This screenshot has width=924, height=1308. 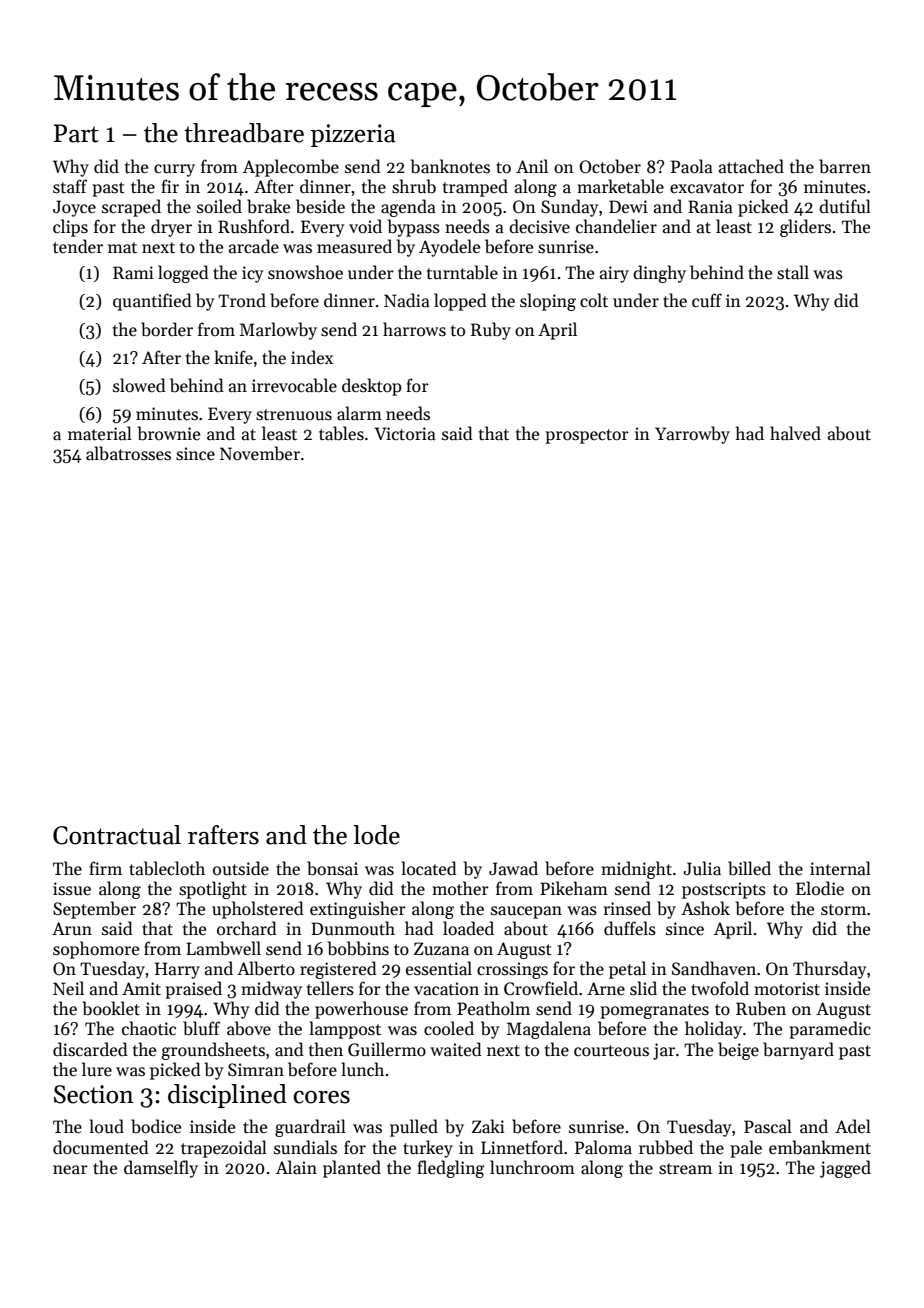 I want to click on Peatholm, so click(x=493, y=1008).
